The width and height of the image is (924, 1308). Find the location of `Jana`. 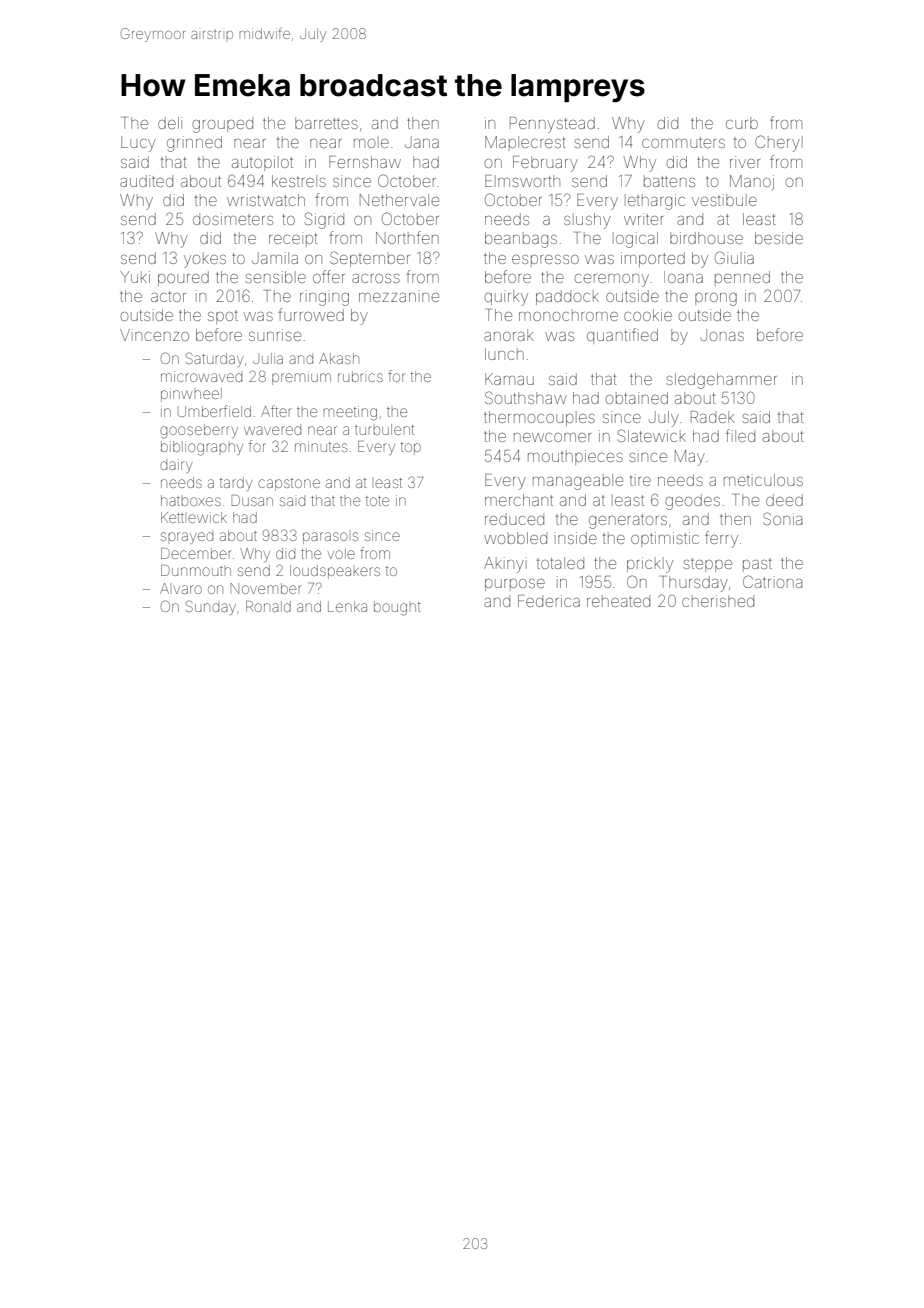

Jana is located at coordinates (422, 142).
